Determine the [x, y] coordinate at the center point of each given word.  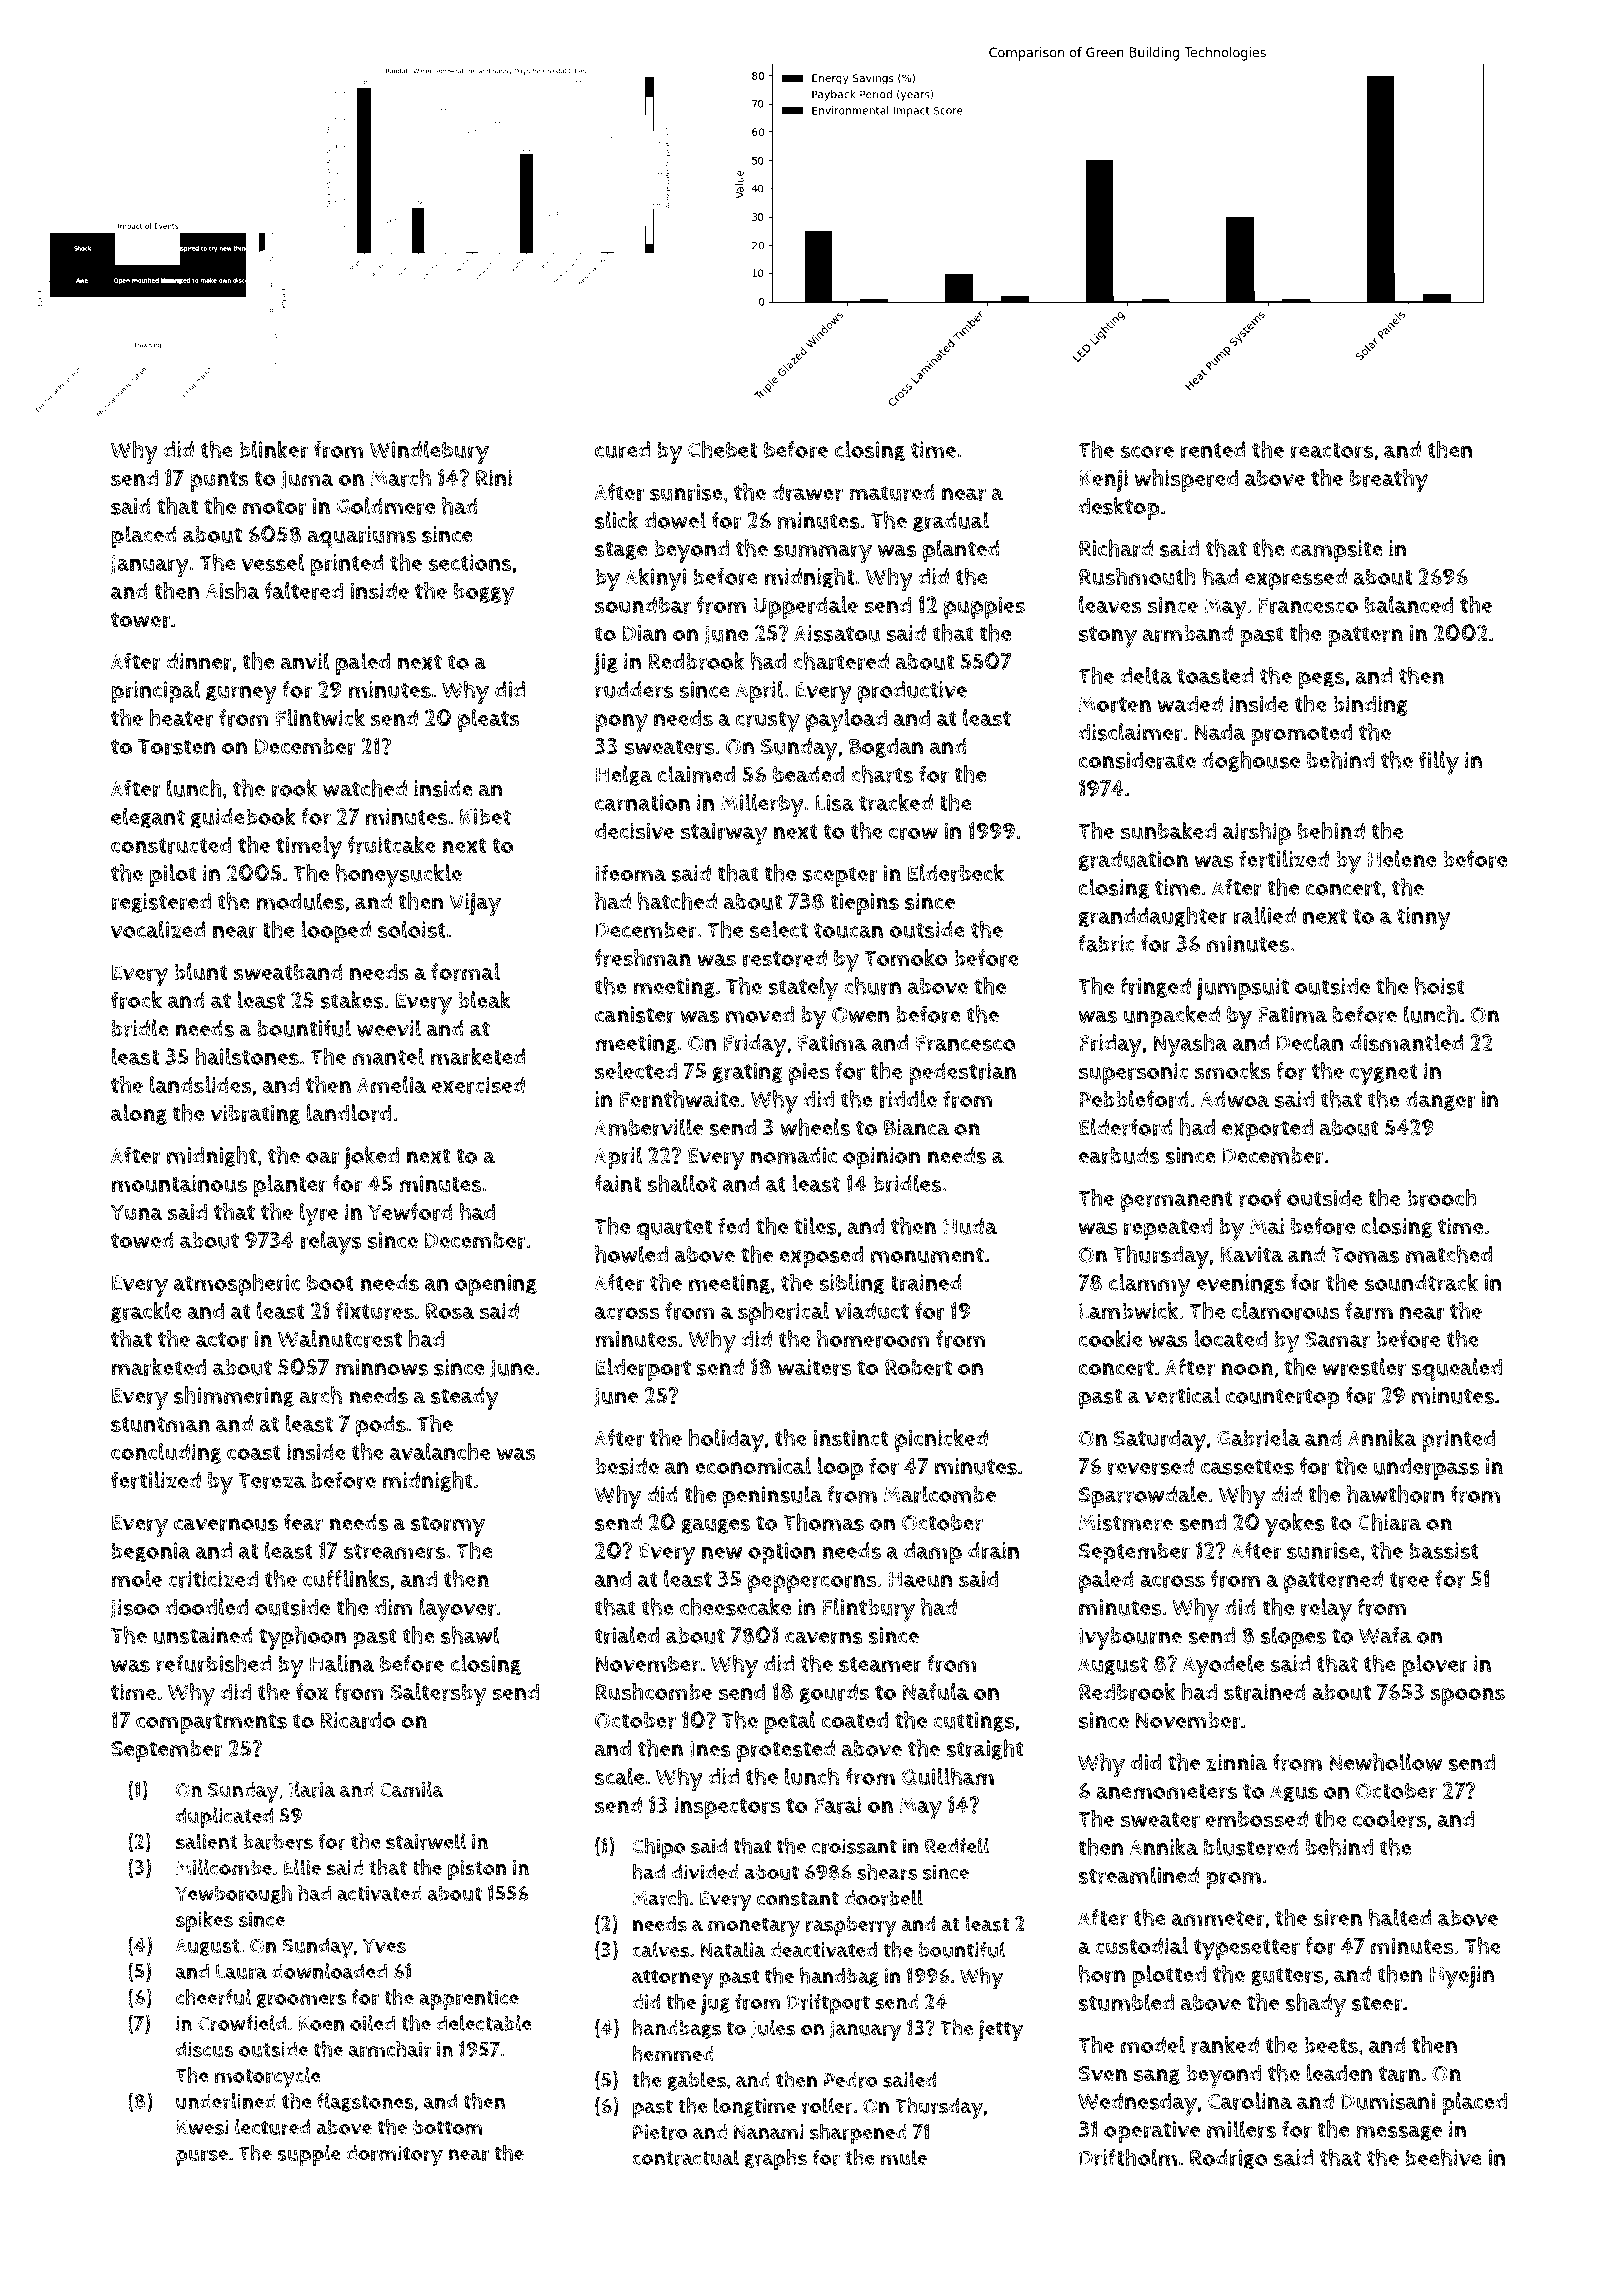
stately [803, 989]
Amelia [391, 1084]
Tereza [272, 1481]
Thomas [823, 1522]
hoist [1440, 986]
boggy [484, 594]
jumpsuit [1242, 989]
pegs [1322, 681]
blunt [201, 972]
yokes [1295, 1525]
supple [309, 2155]
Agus [1294, 1793]
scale [619, 1776]
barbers [278, 1842]
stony [1108, 637]
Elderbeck [956, 873]
